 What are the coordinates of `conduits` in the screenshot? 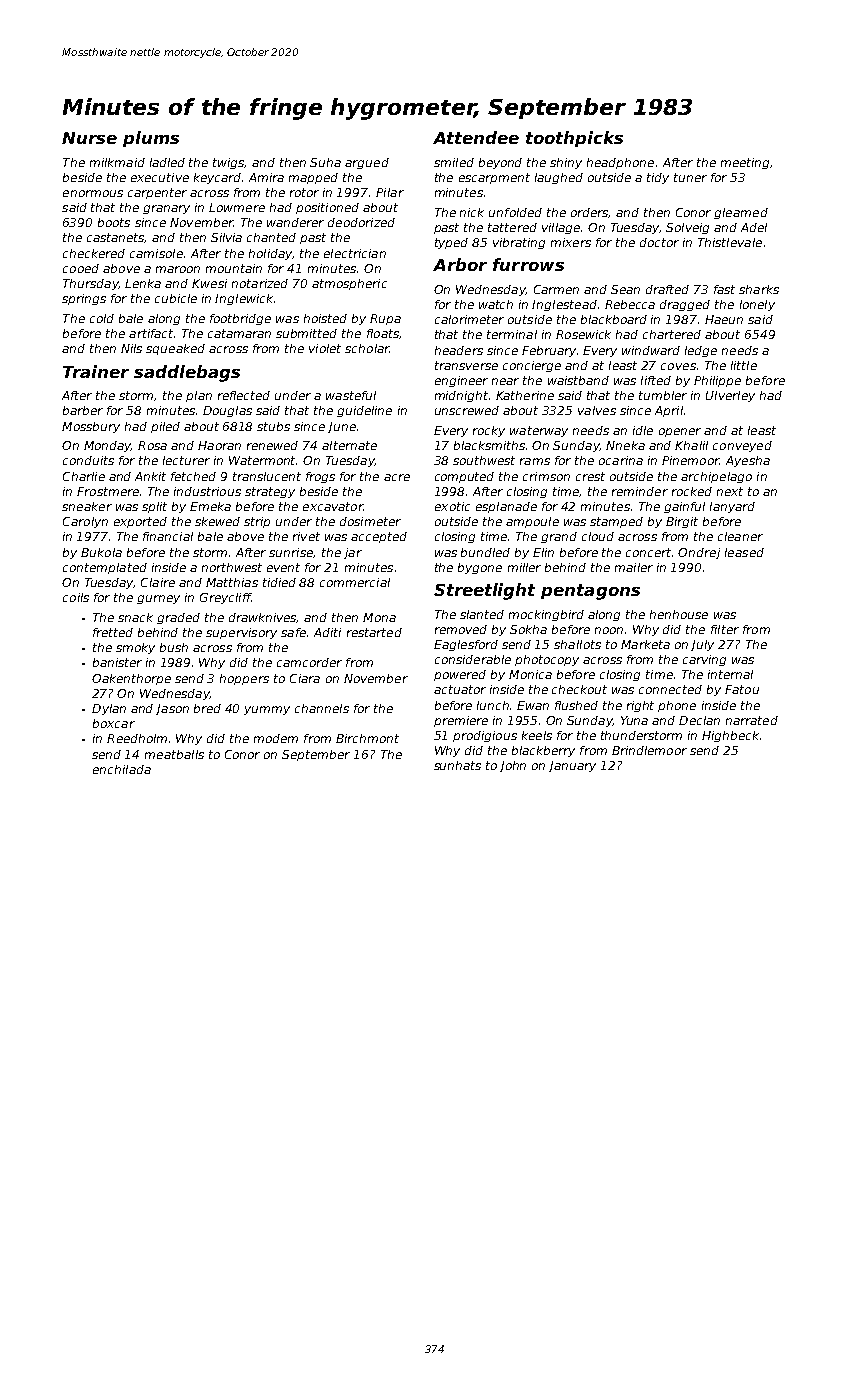 It's located at (88, 460).
